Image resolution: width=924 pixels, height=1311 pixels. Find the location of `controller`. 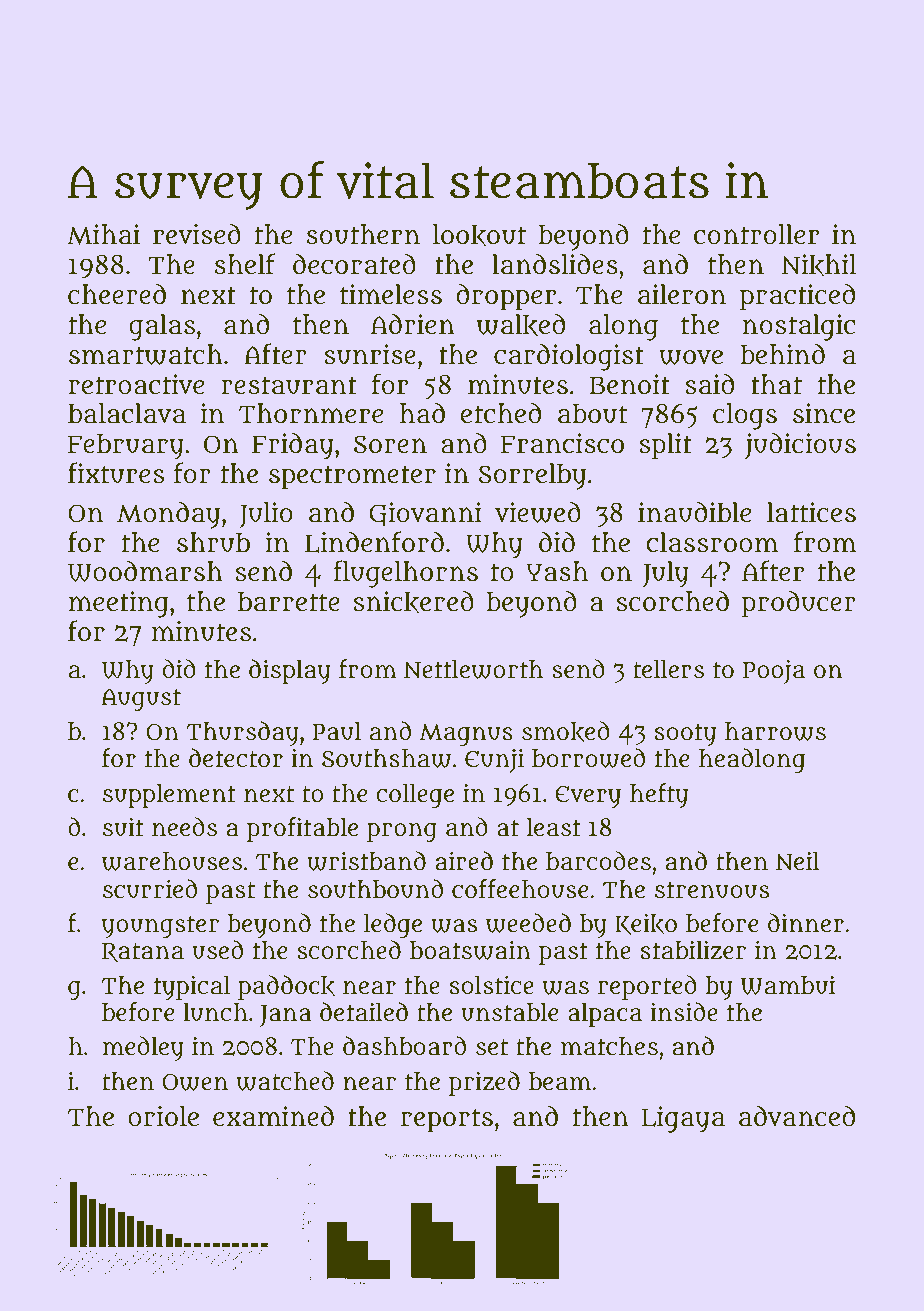

controller is located at coordinates (756, 234).
